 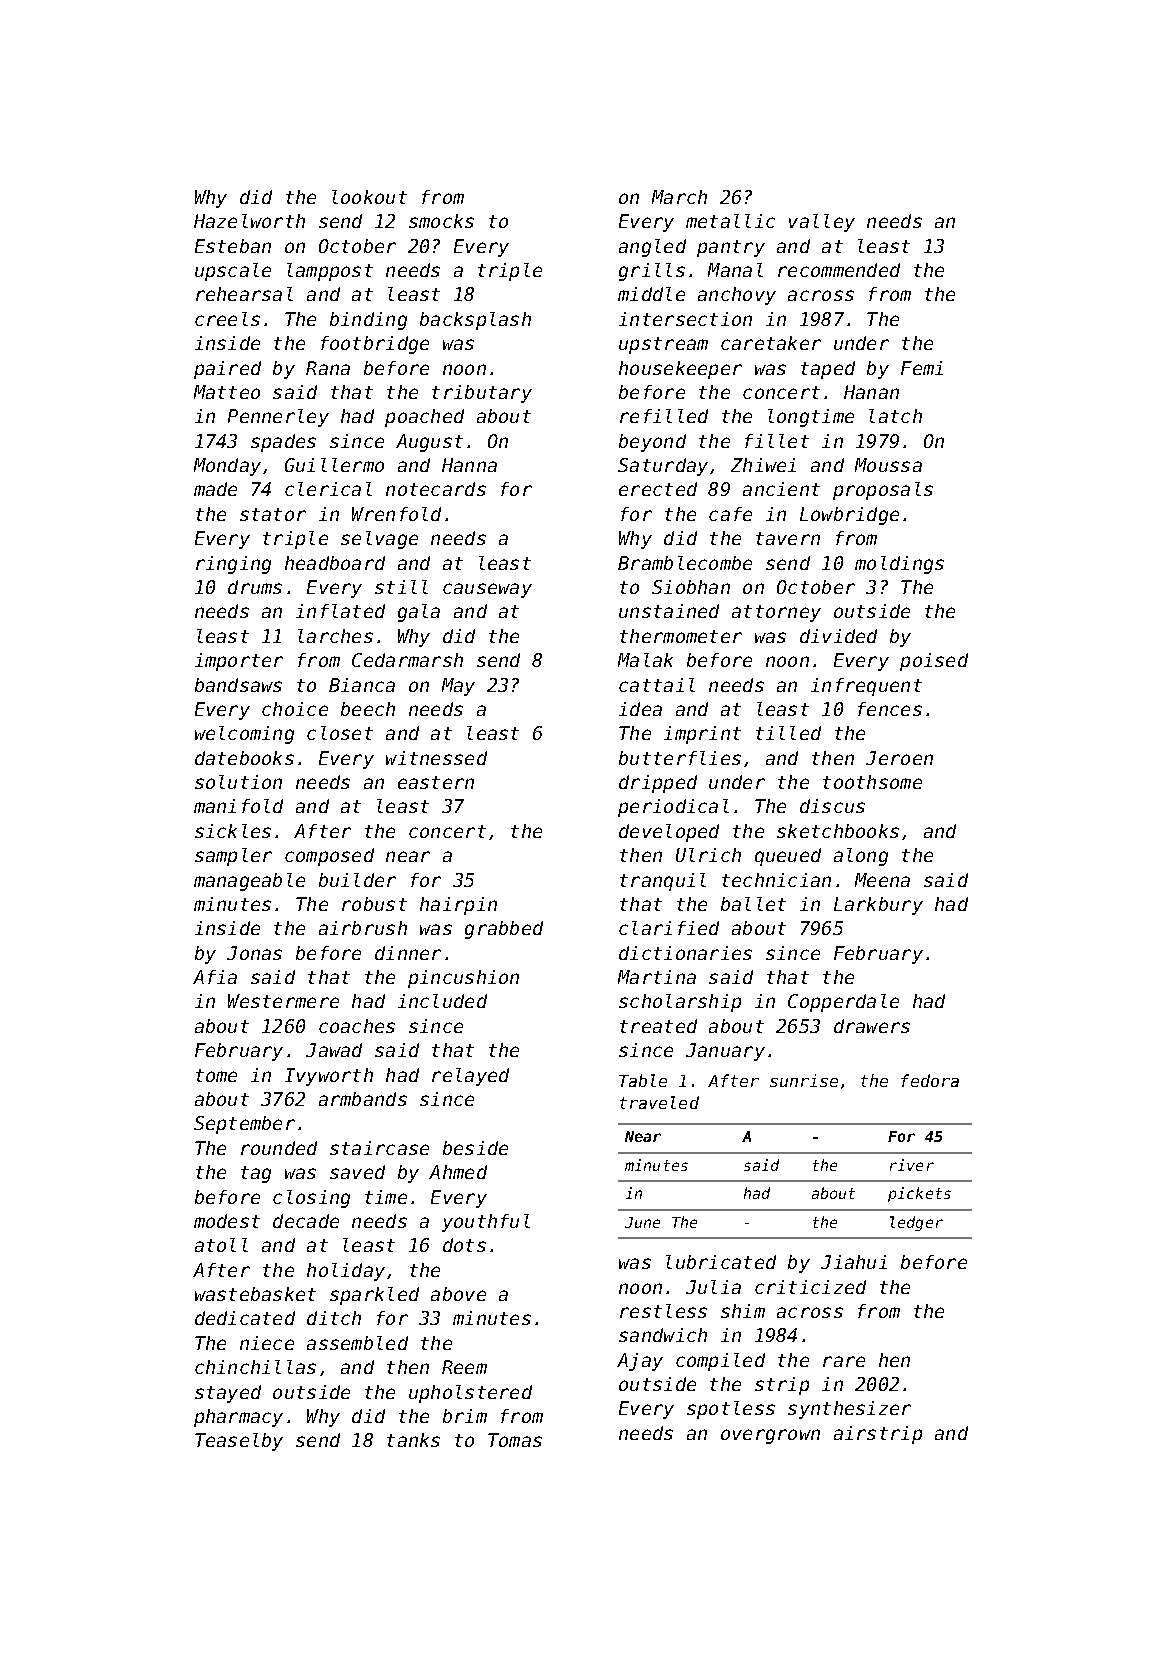 What do you see at coordinates (642, 1222) in the document?
I see `June` at bounding box center [642, 1222].
